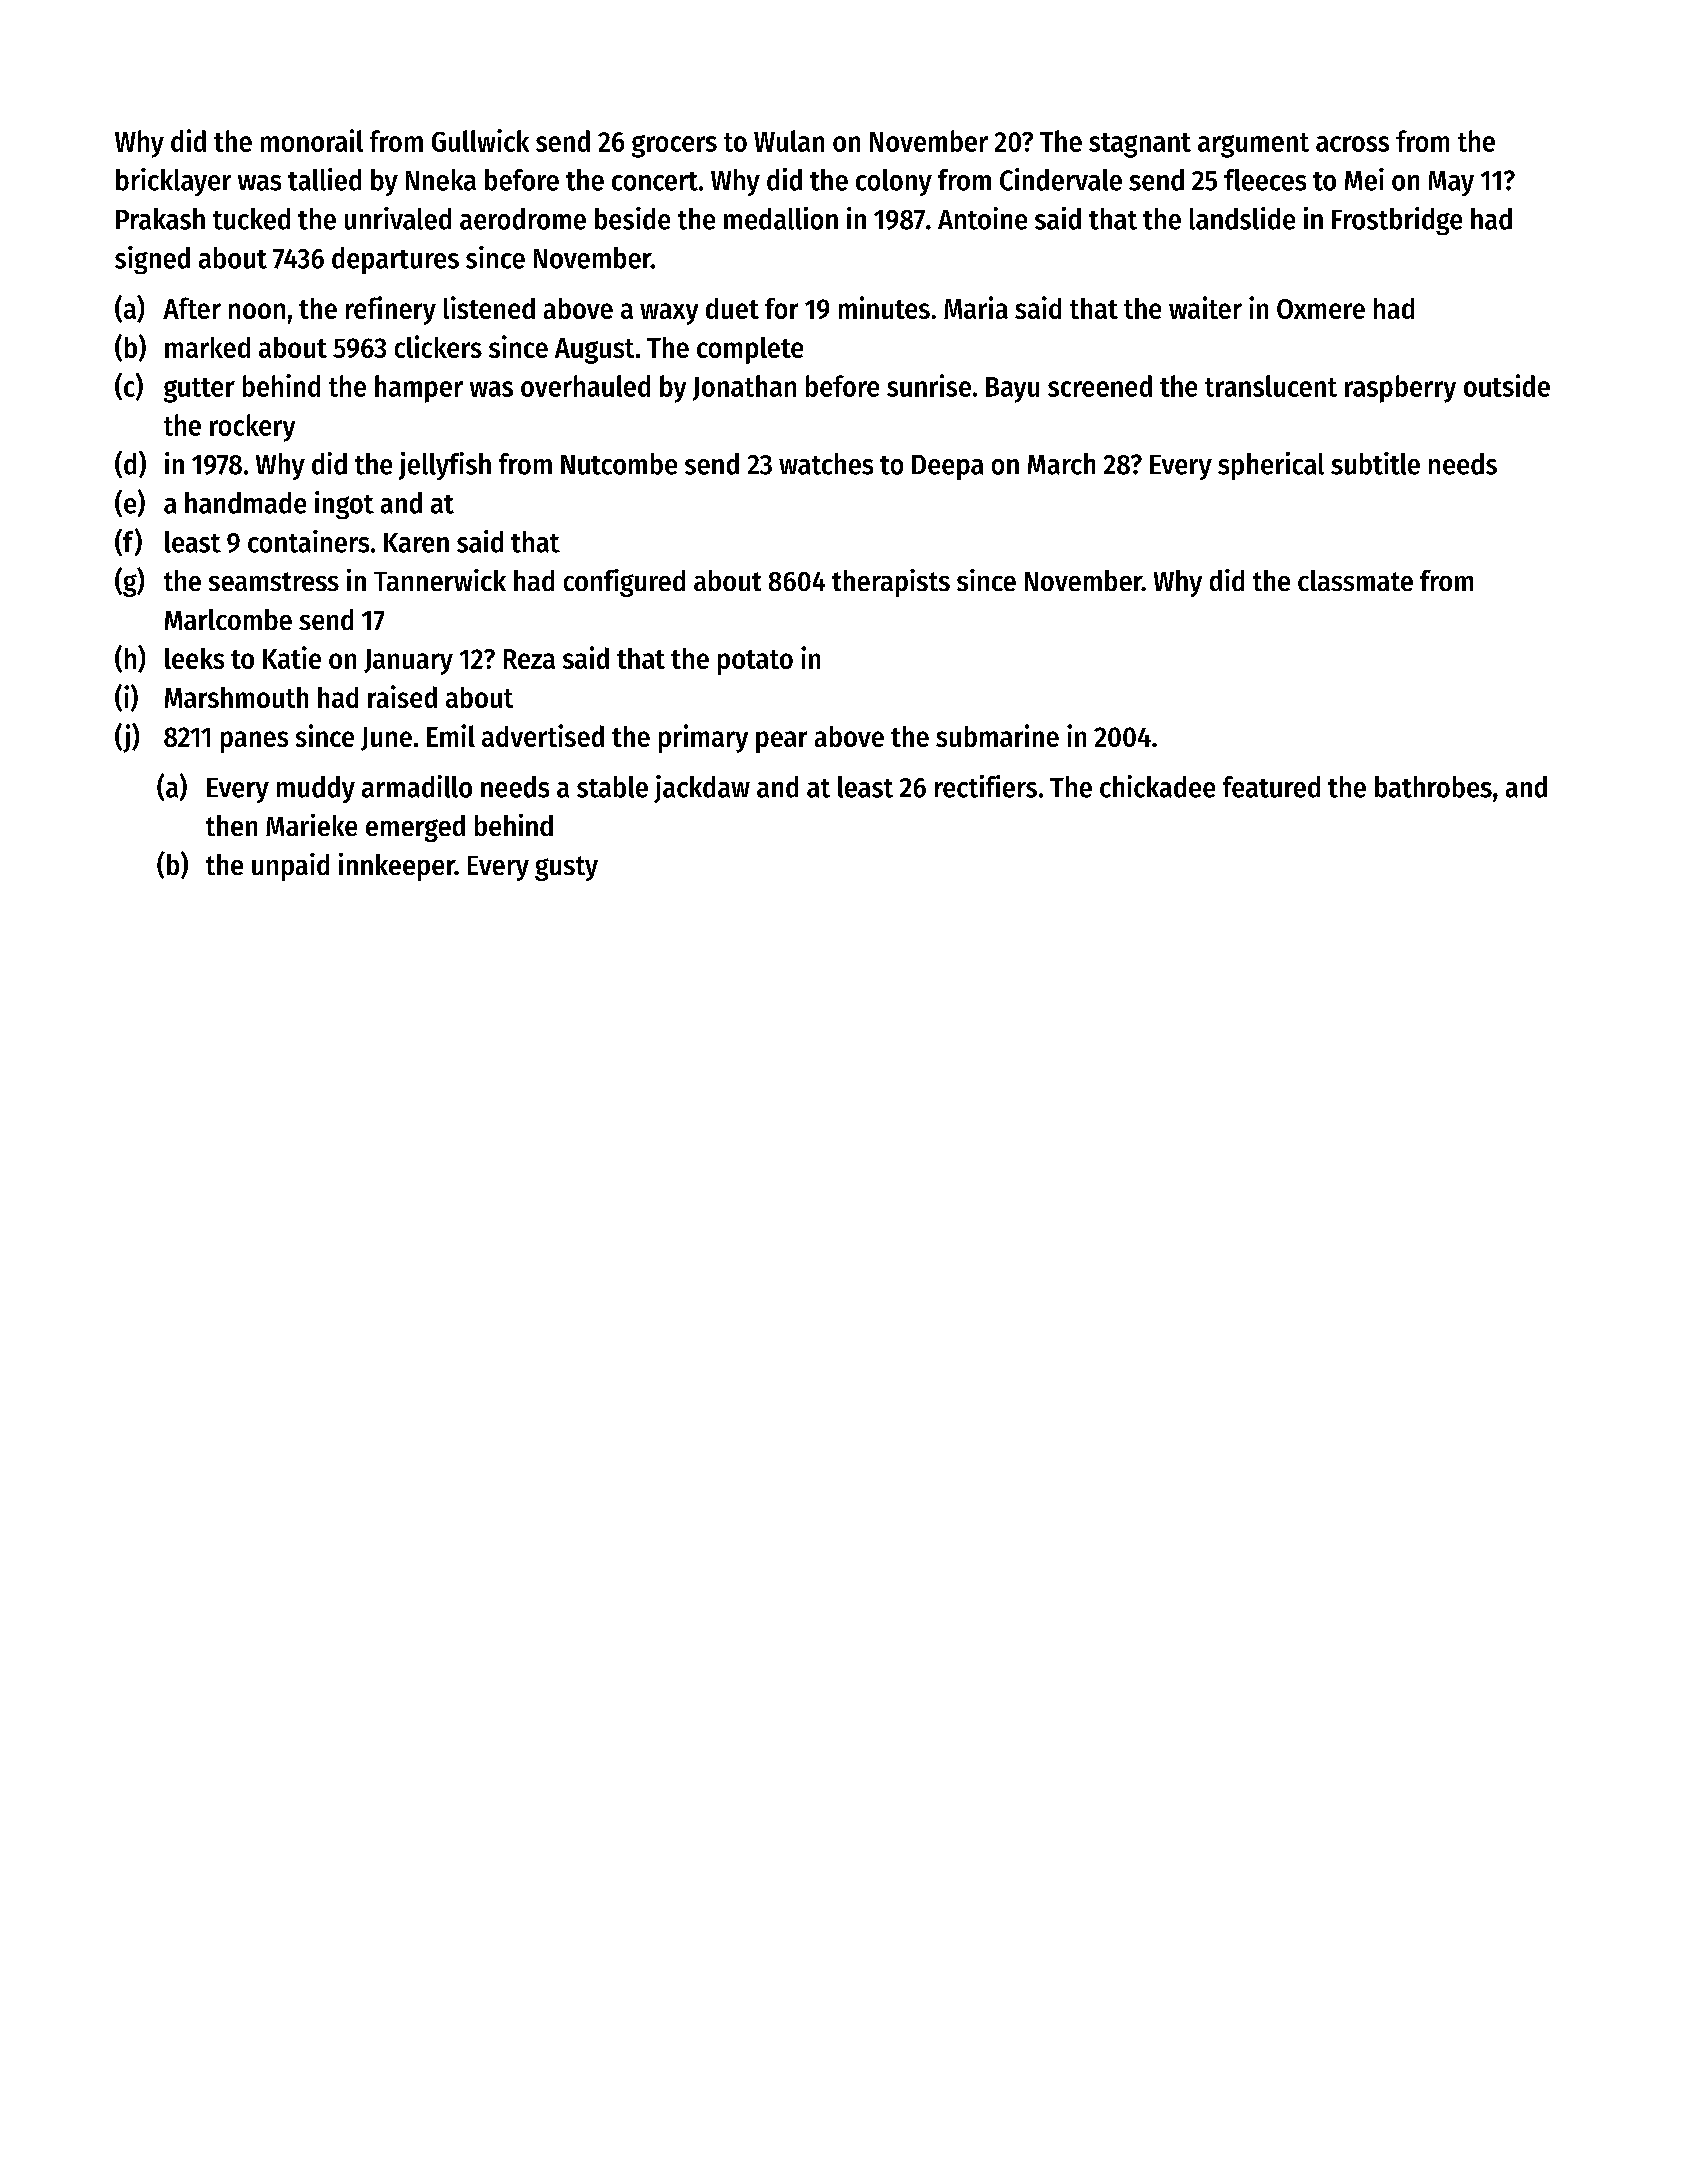  What do you see at coordinates (1157, 786) in the document?
I see `chickadee` at bounding box center [1157, 786].
